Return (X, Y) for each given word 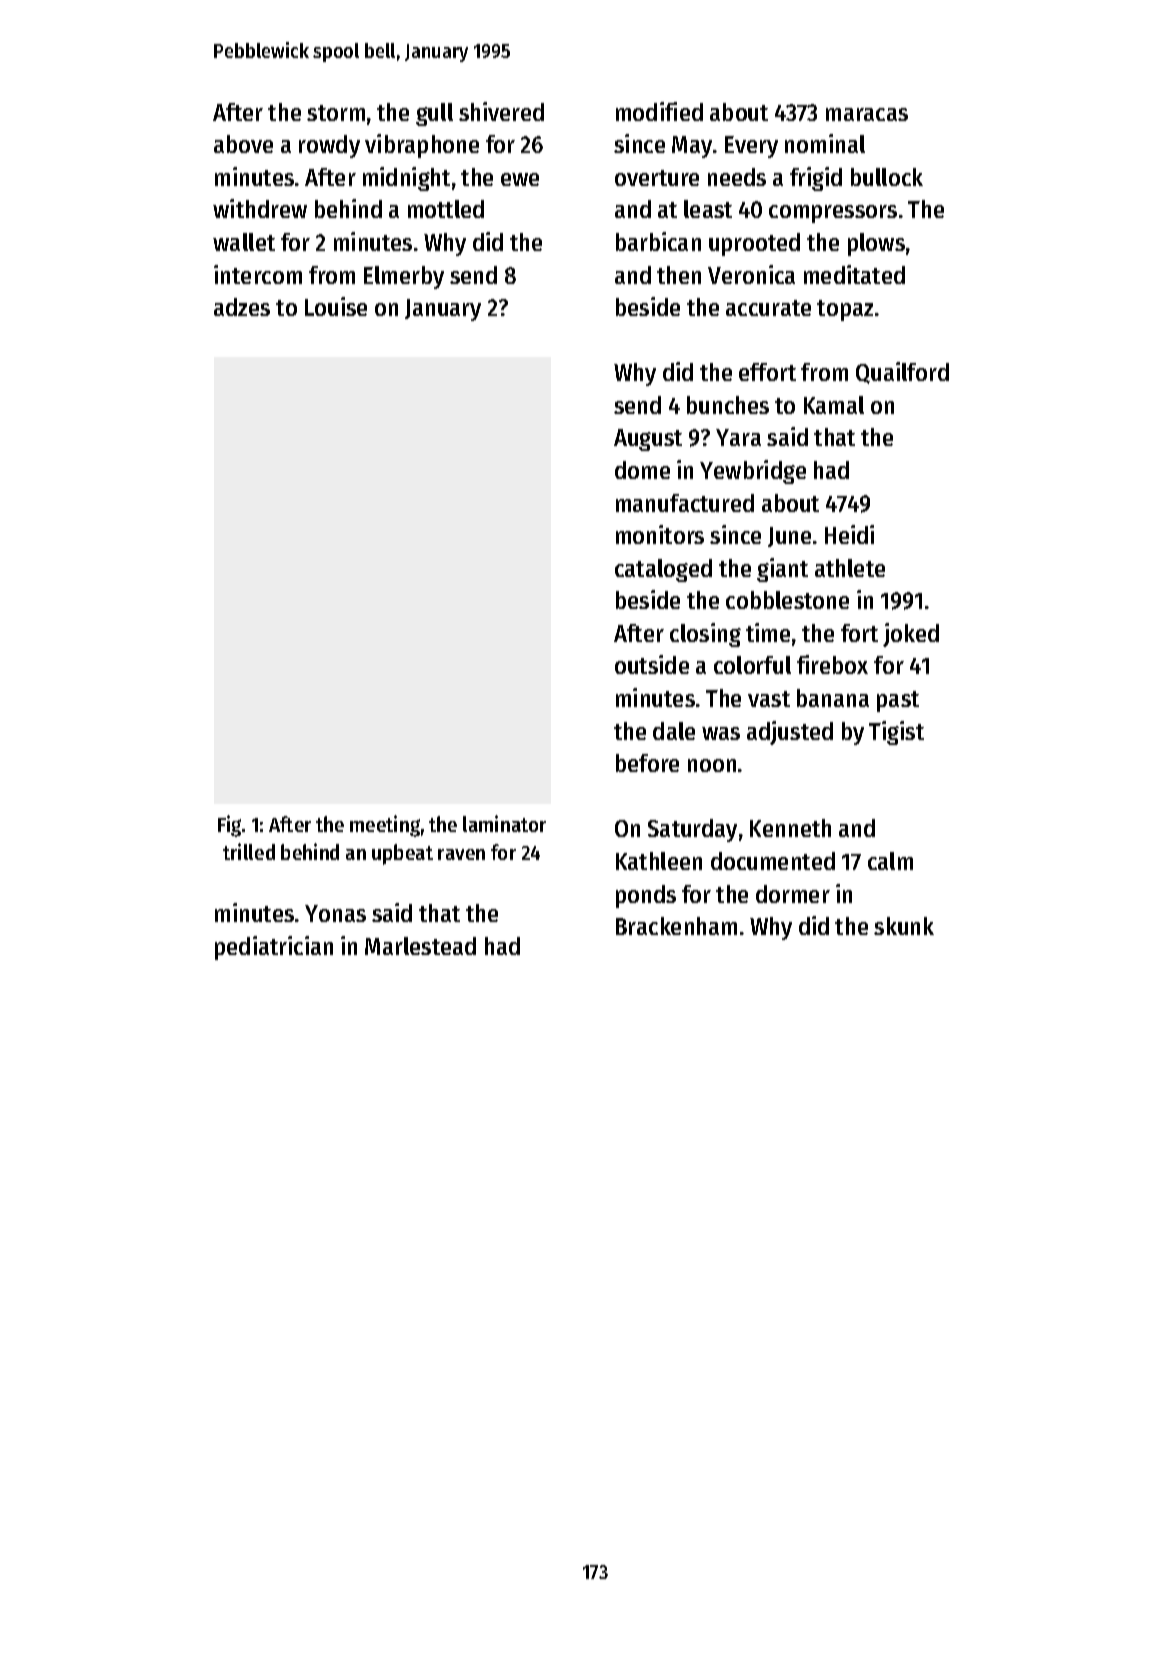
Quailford (902, 373)
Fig (229, 826)
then (679, 275)
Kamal (834, 405)
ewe (520, 179)
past (898, 701)
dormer (793, 894)
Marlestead (420, 946)
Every (751, 147)
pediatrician (274, 948)
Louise (336, 306)
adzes (242, 307)
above (243, 144)
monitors (660, 534)
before (647, 763)
